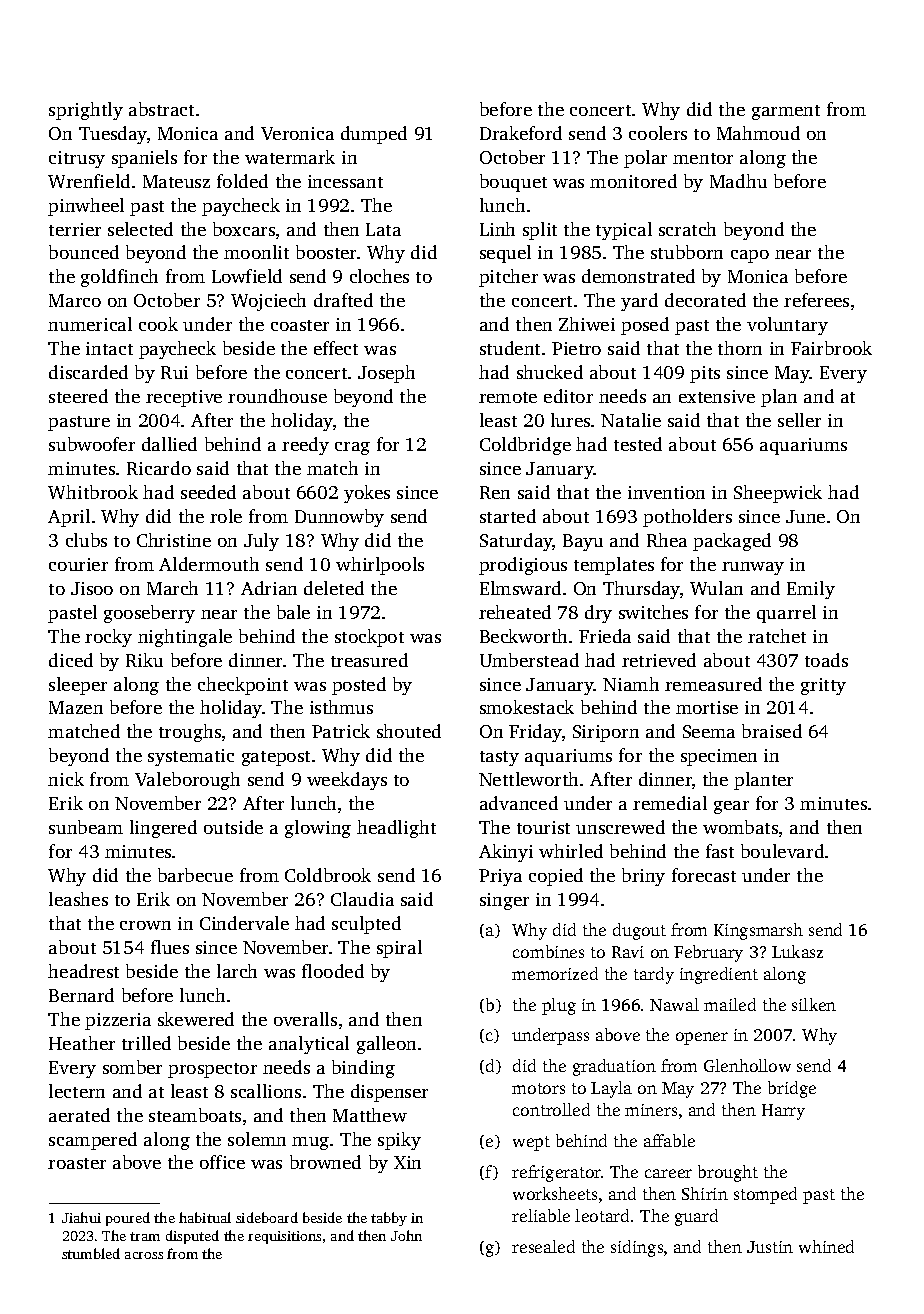  What do you see at coordinates (770, 1247) in the screenshot?
I see `Justin` at bounding box center [770, 1247].
